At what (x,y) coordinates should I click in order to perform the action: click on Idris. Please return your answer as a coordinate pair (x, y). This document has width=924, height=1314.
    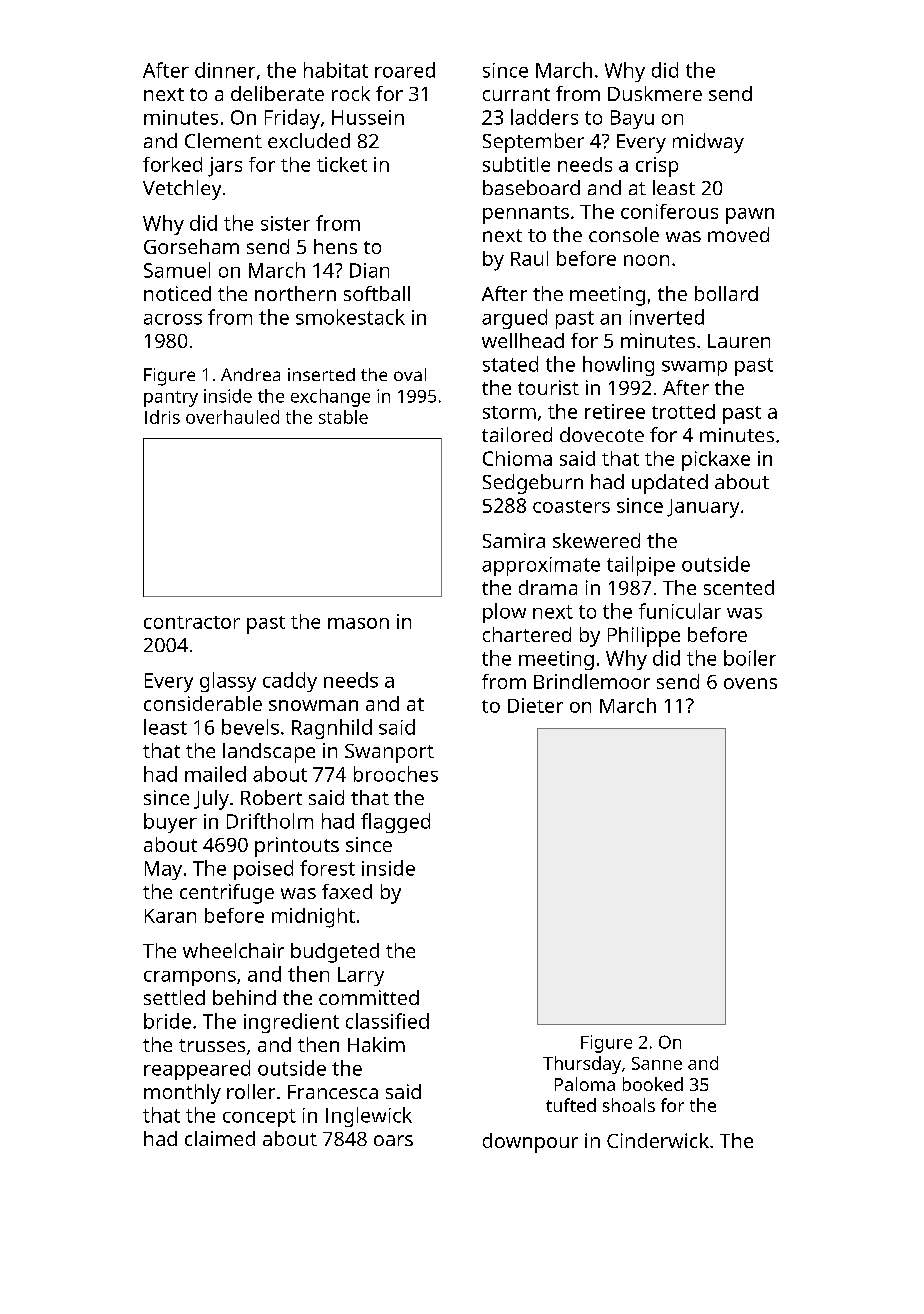
    Looking at the image, I should click on (162, 417).
